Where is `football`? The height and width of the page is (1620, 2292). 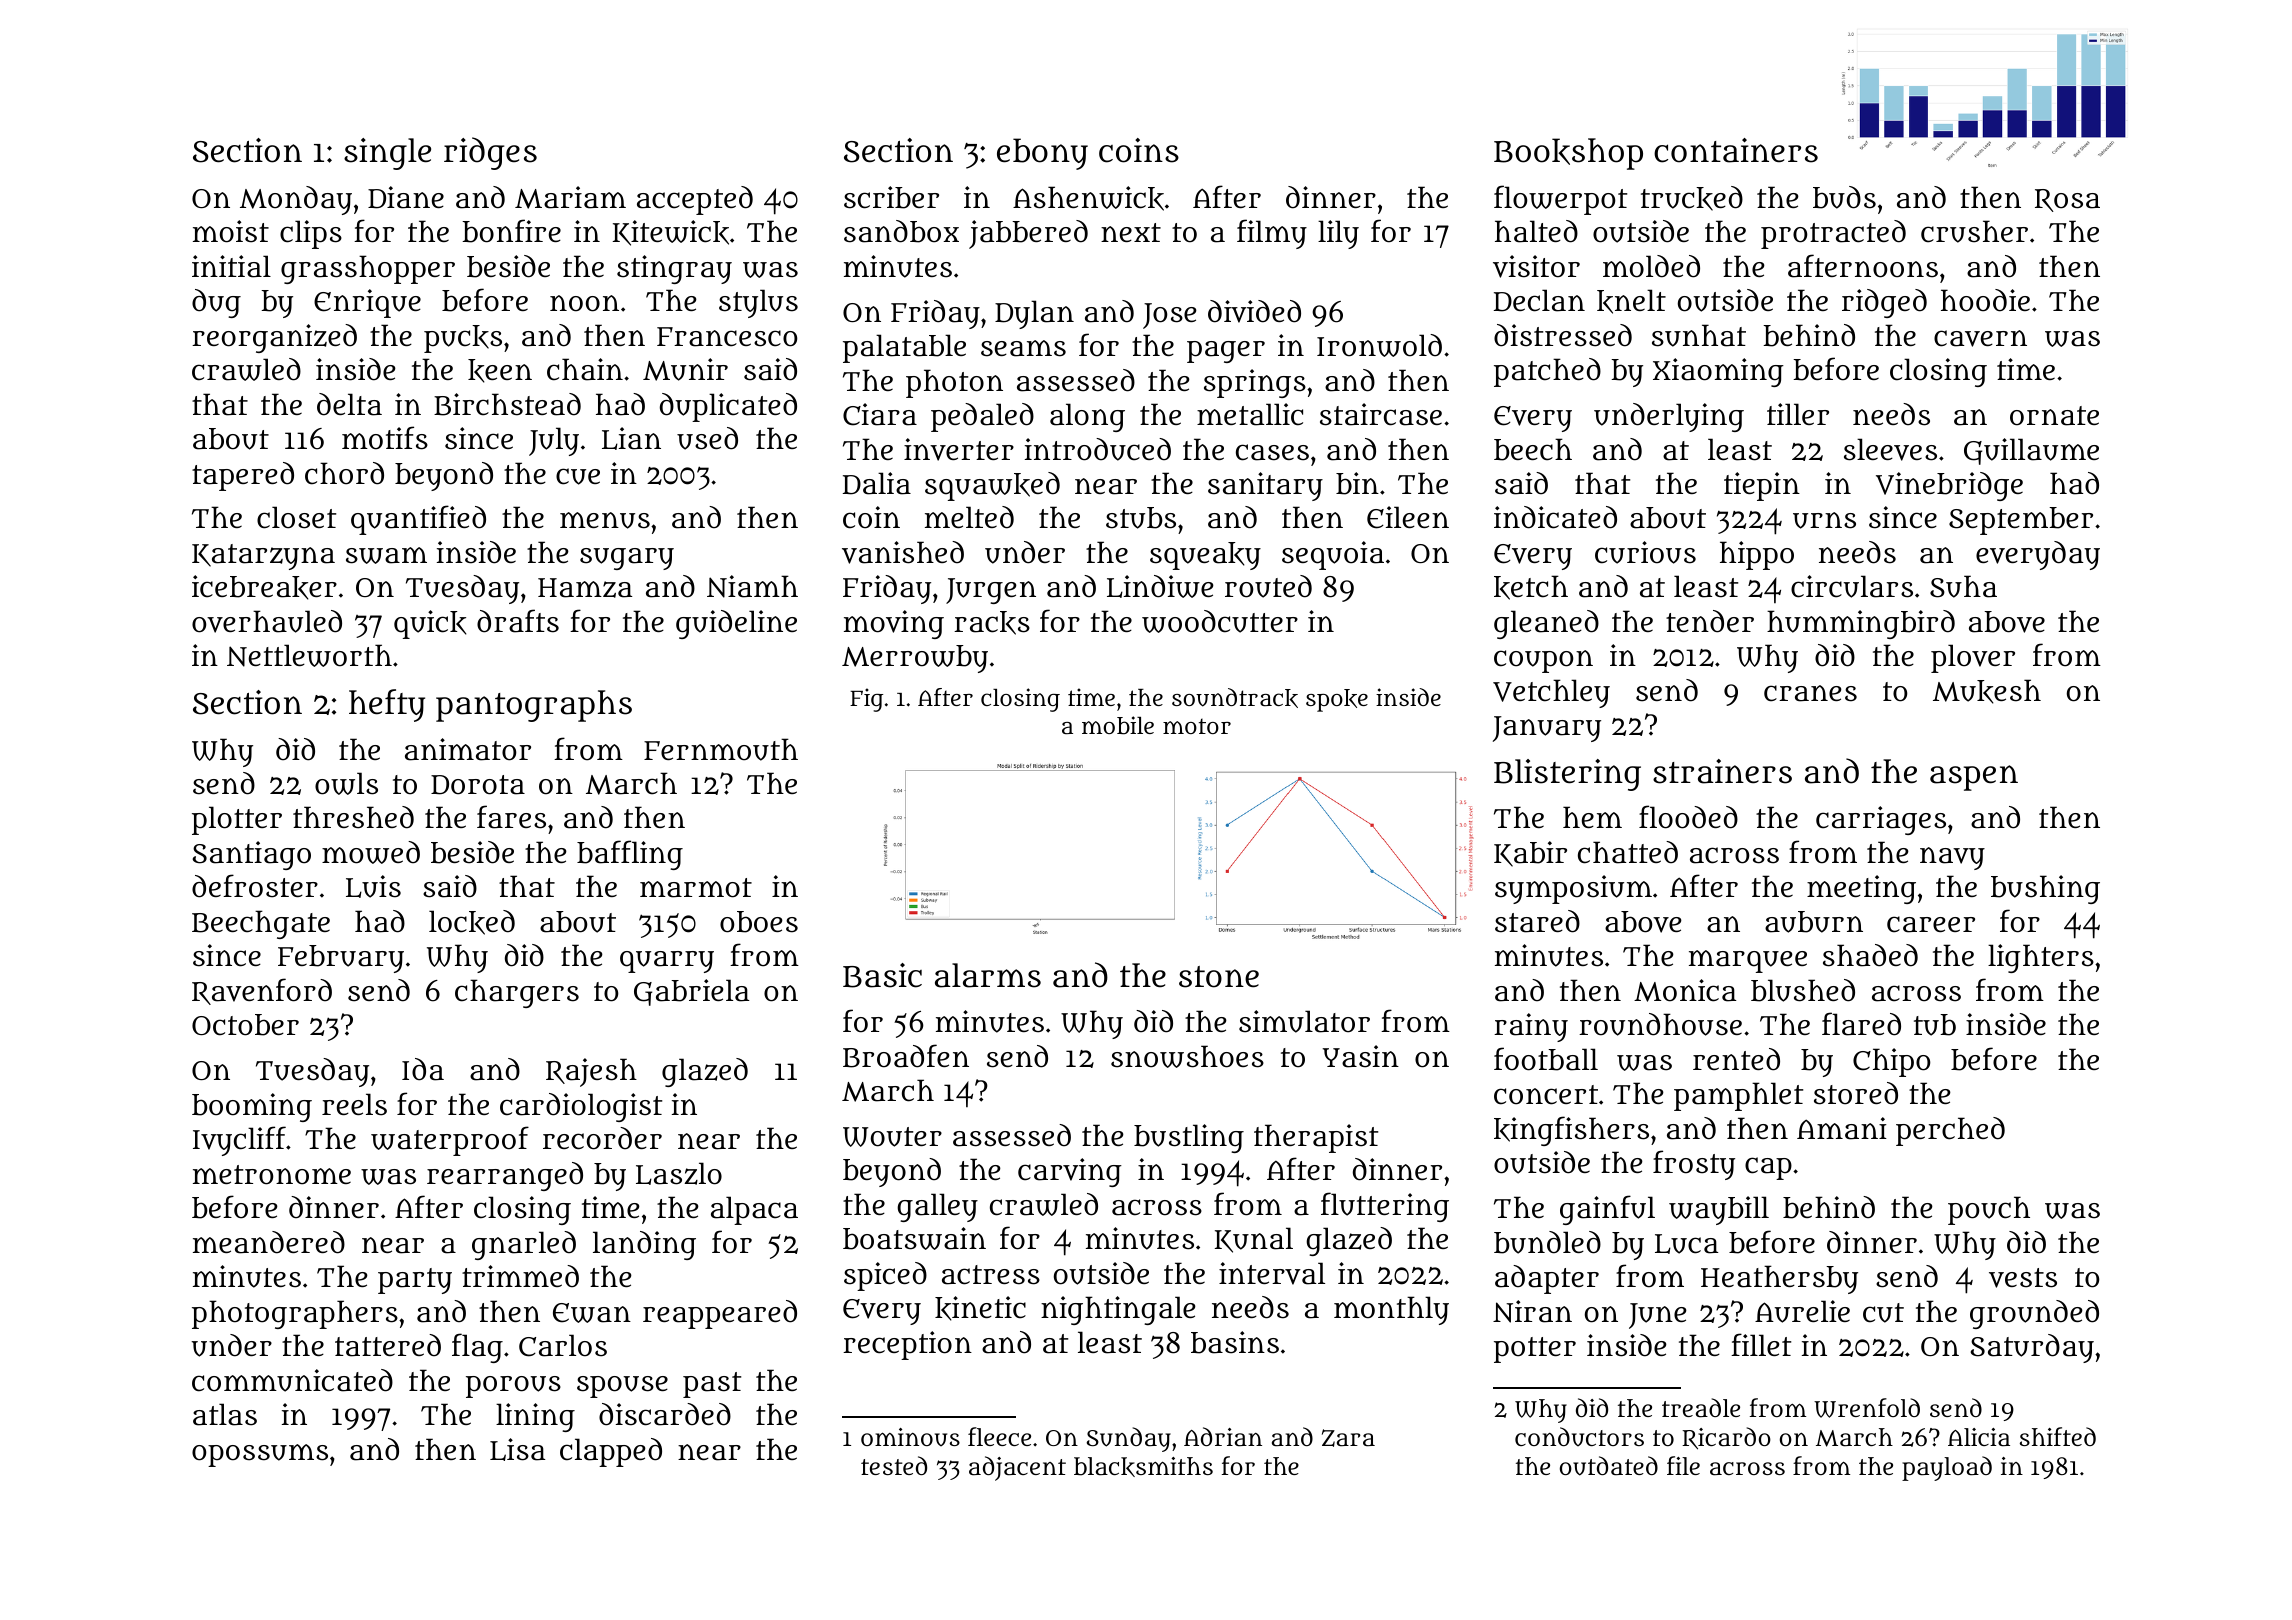
football is located at coordinates (1546, 1059).
